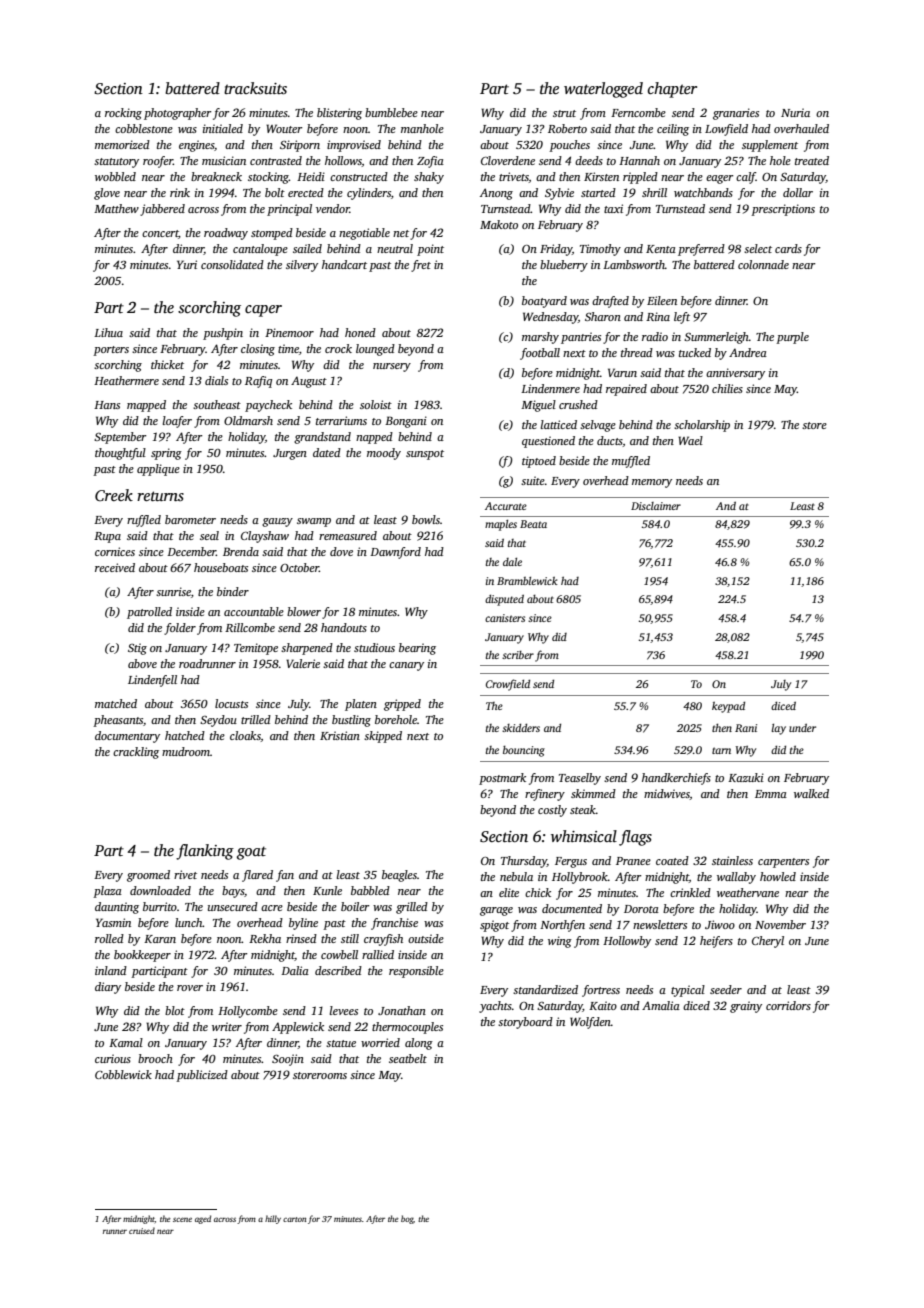 Image resolution: width=924 pixels, height=1308 pixels. I want to click on Disclaimer, so click(656, 506).
